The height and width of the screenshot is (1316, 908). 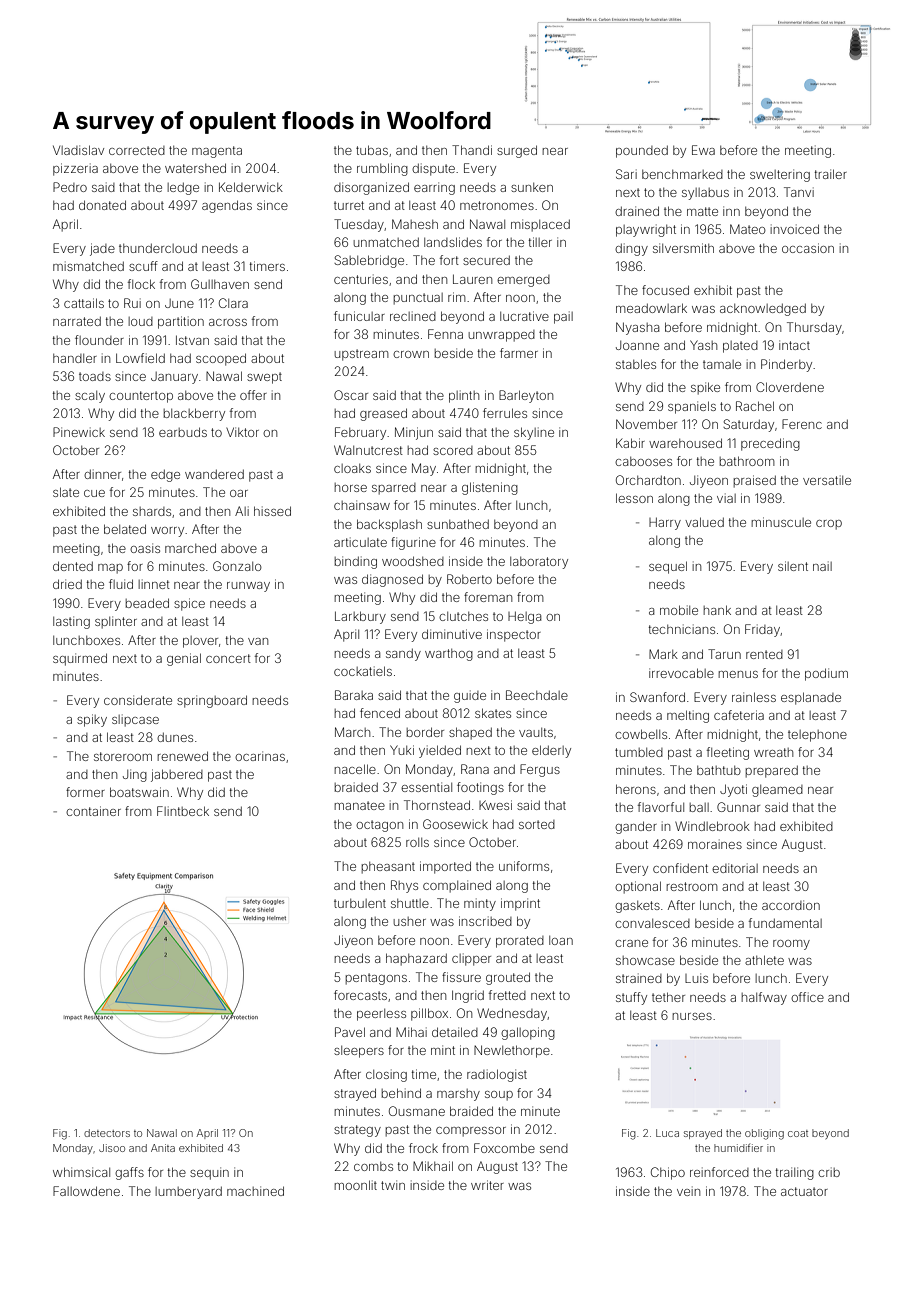 What do you see at coordinates (642, 152) in the screenshot?
I see `pounded` at bounding box center [642, 152].
